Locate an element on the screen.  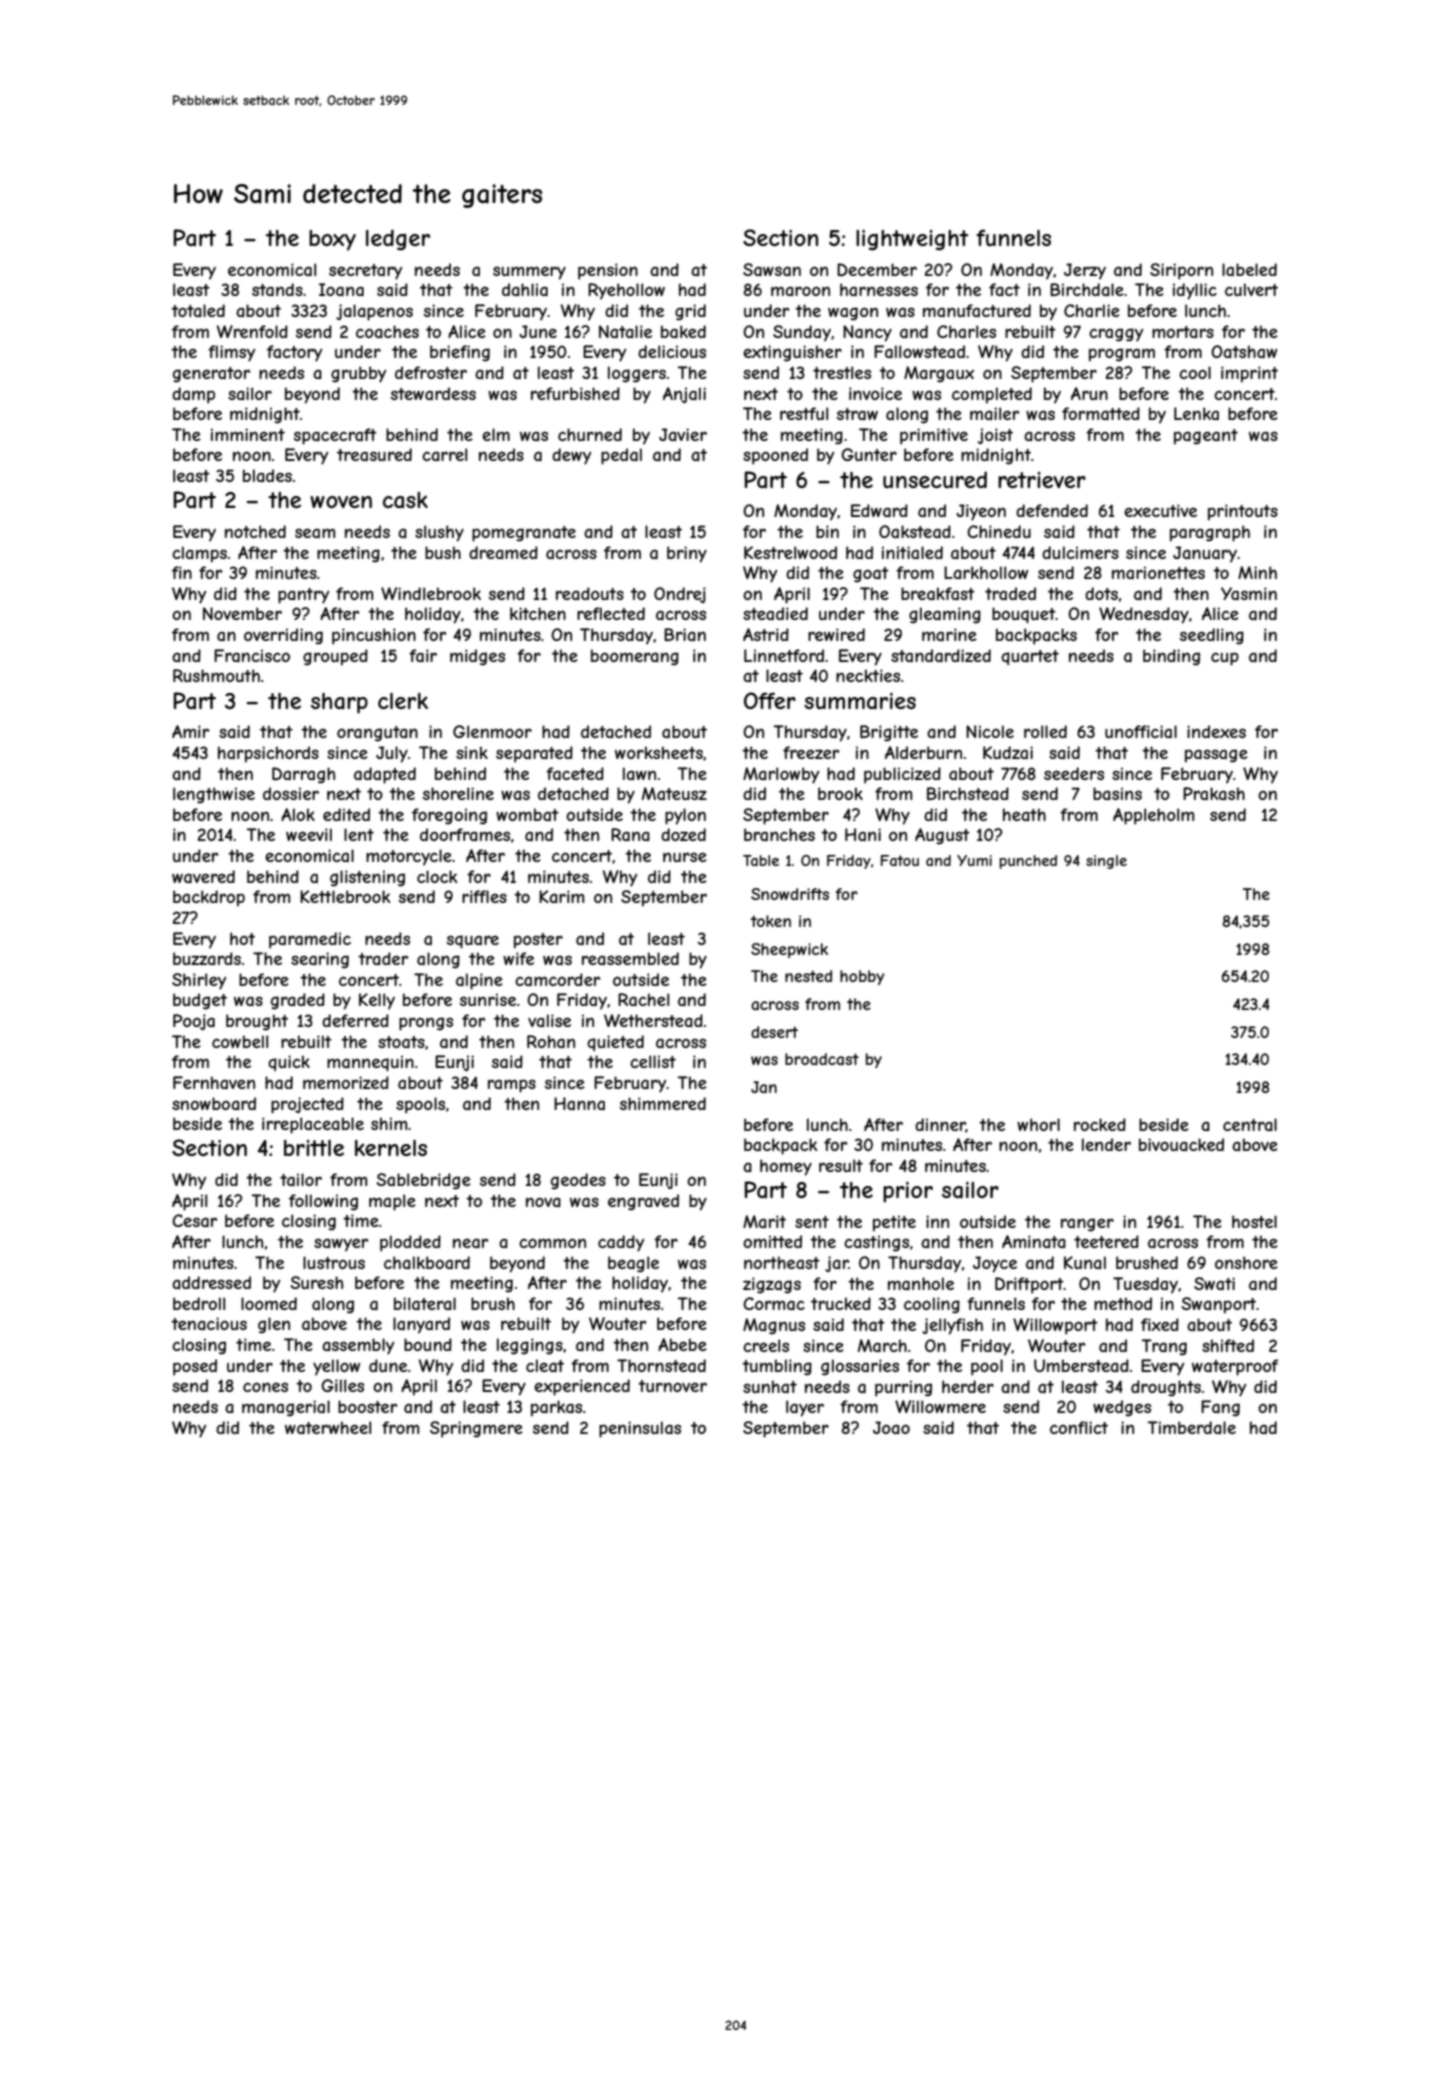
Wednesday is located at coordinates (1144, 615).
